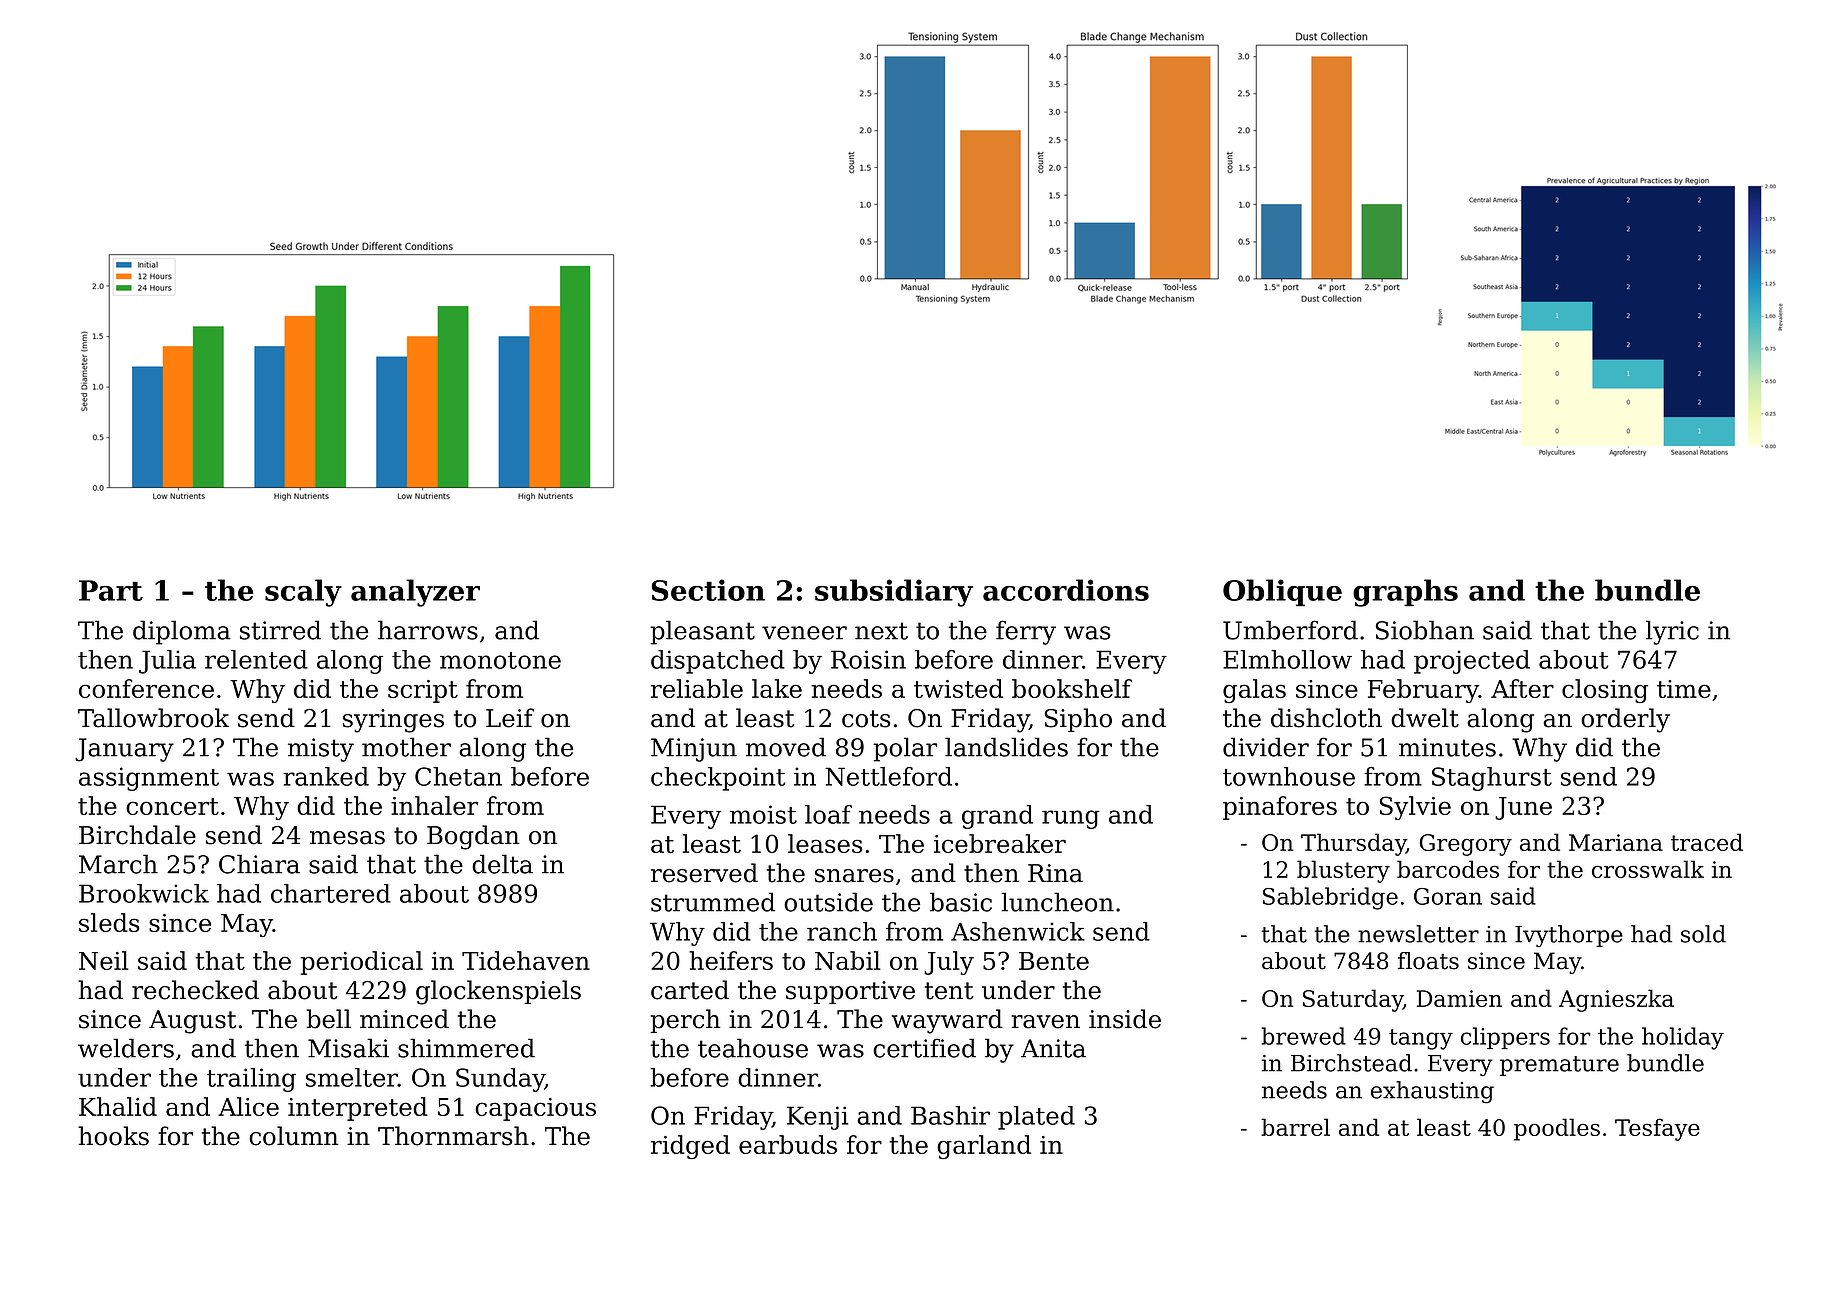 This document has height=1289, width=1823. What do you see at coordinates (1707, 842) in the document?
I see `traced` at bounding box center [1707, 842].
